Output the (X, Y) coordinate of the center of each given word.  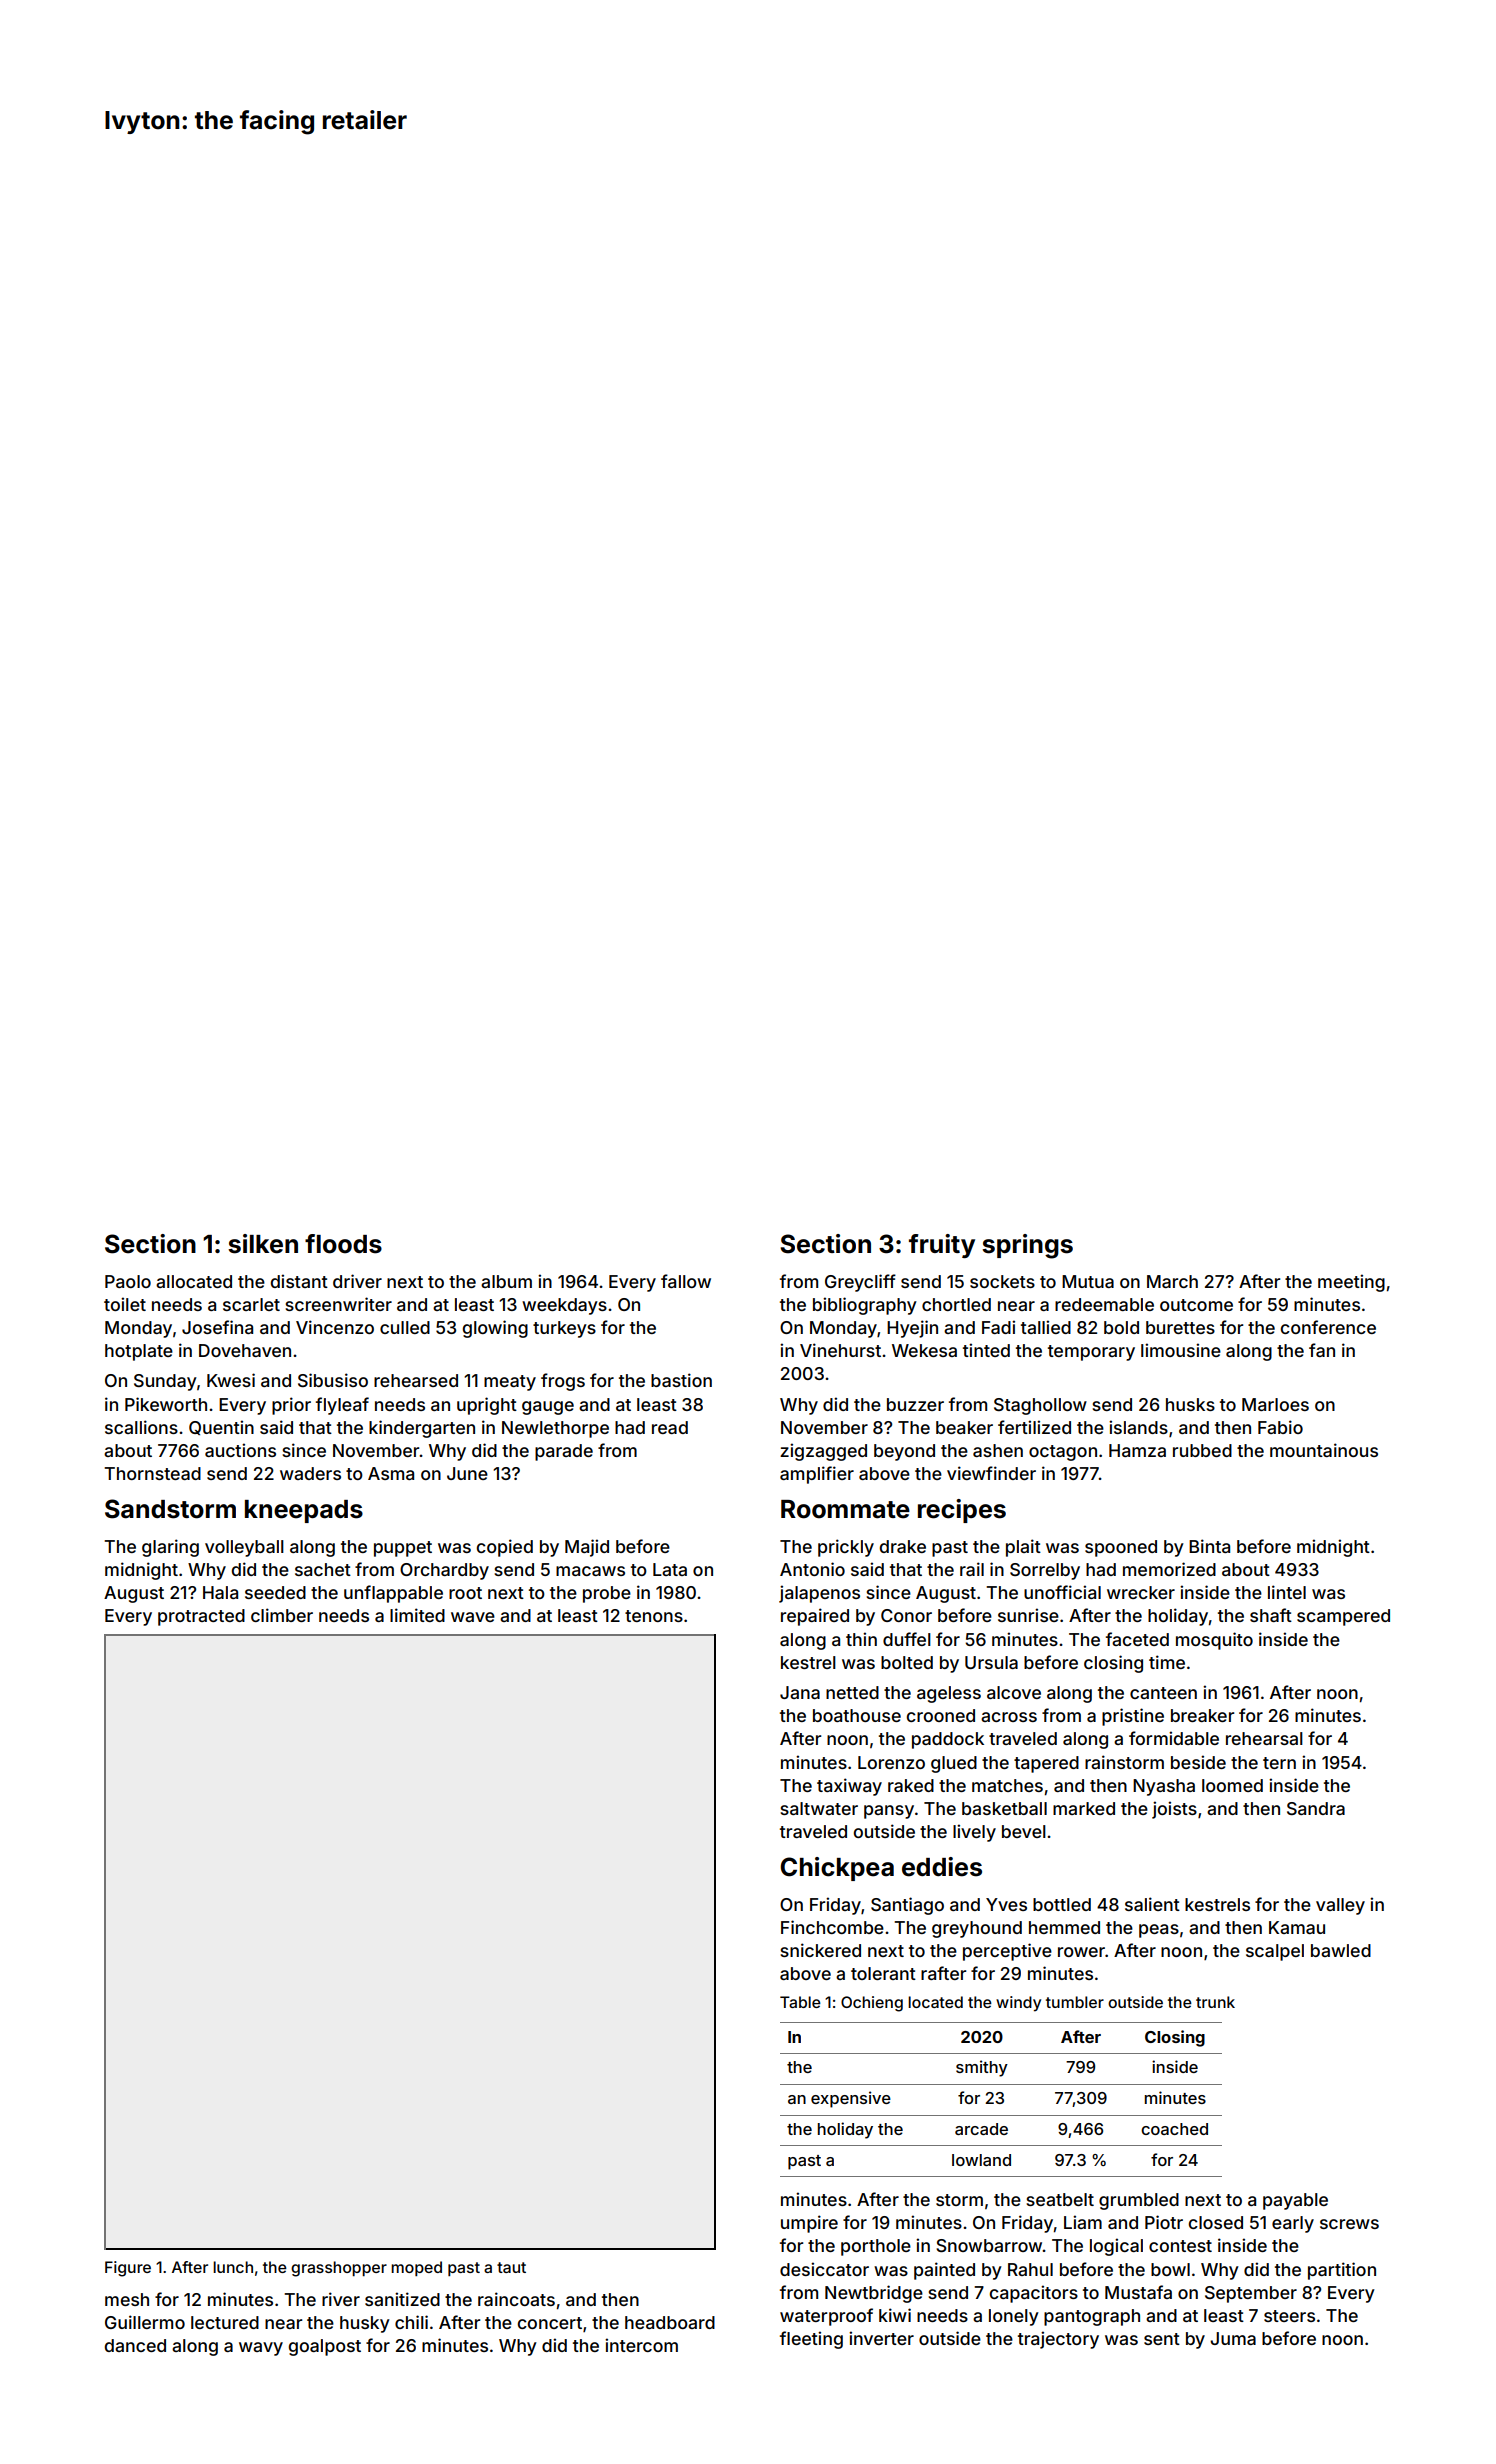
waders (310, 1473)
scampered (1343, 1617)
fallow (686, 1281)
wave (473, 1617)
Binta (1209, 1546)
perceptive (1007, 1952)
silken (263, 1244)
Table (800, 2002)
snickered (820, 1950)
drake (903, 1546)
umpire (809, 2224)
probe (607, 1594)
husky (365, 2324)
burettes (1180, 1327)
